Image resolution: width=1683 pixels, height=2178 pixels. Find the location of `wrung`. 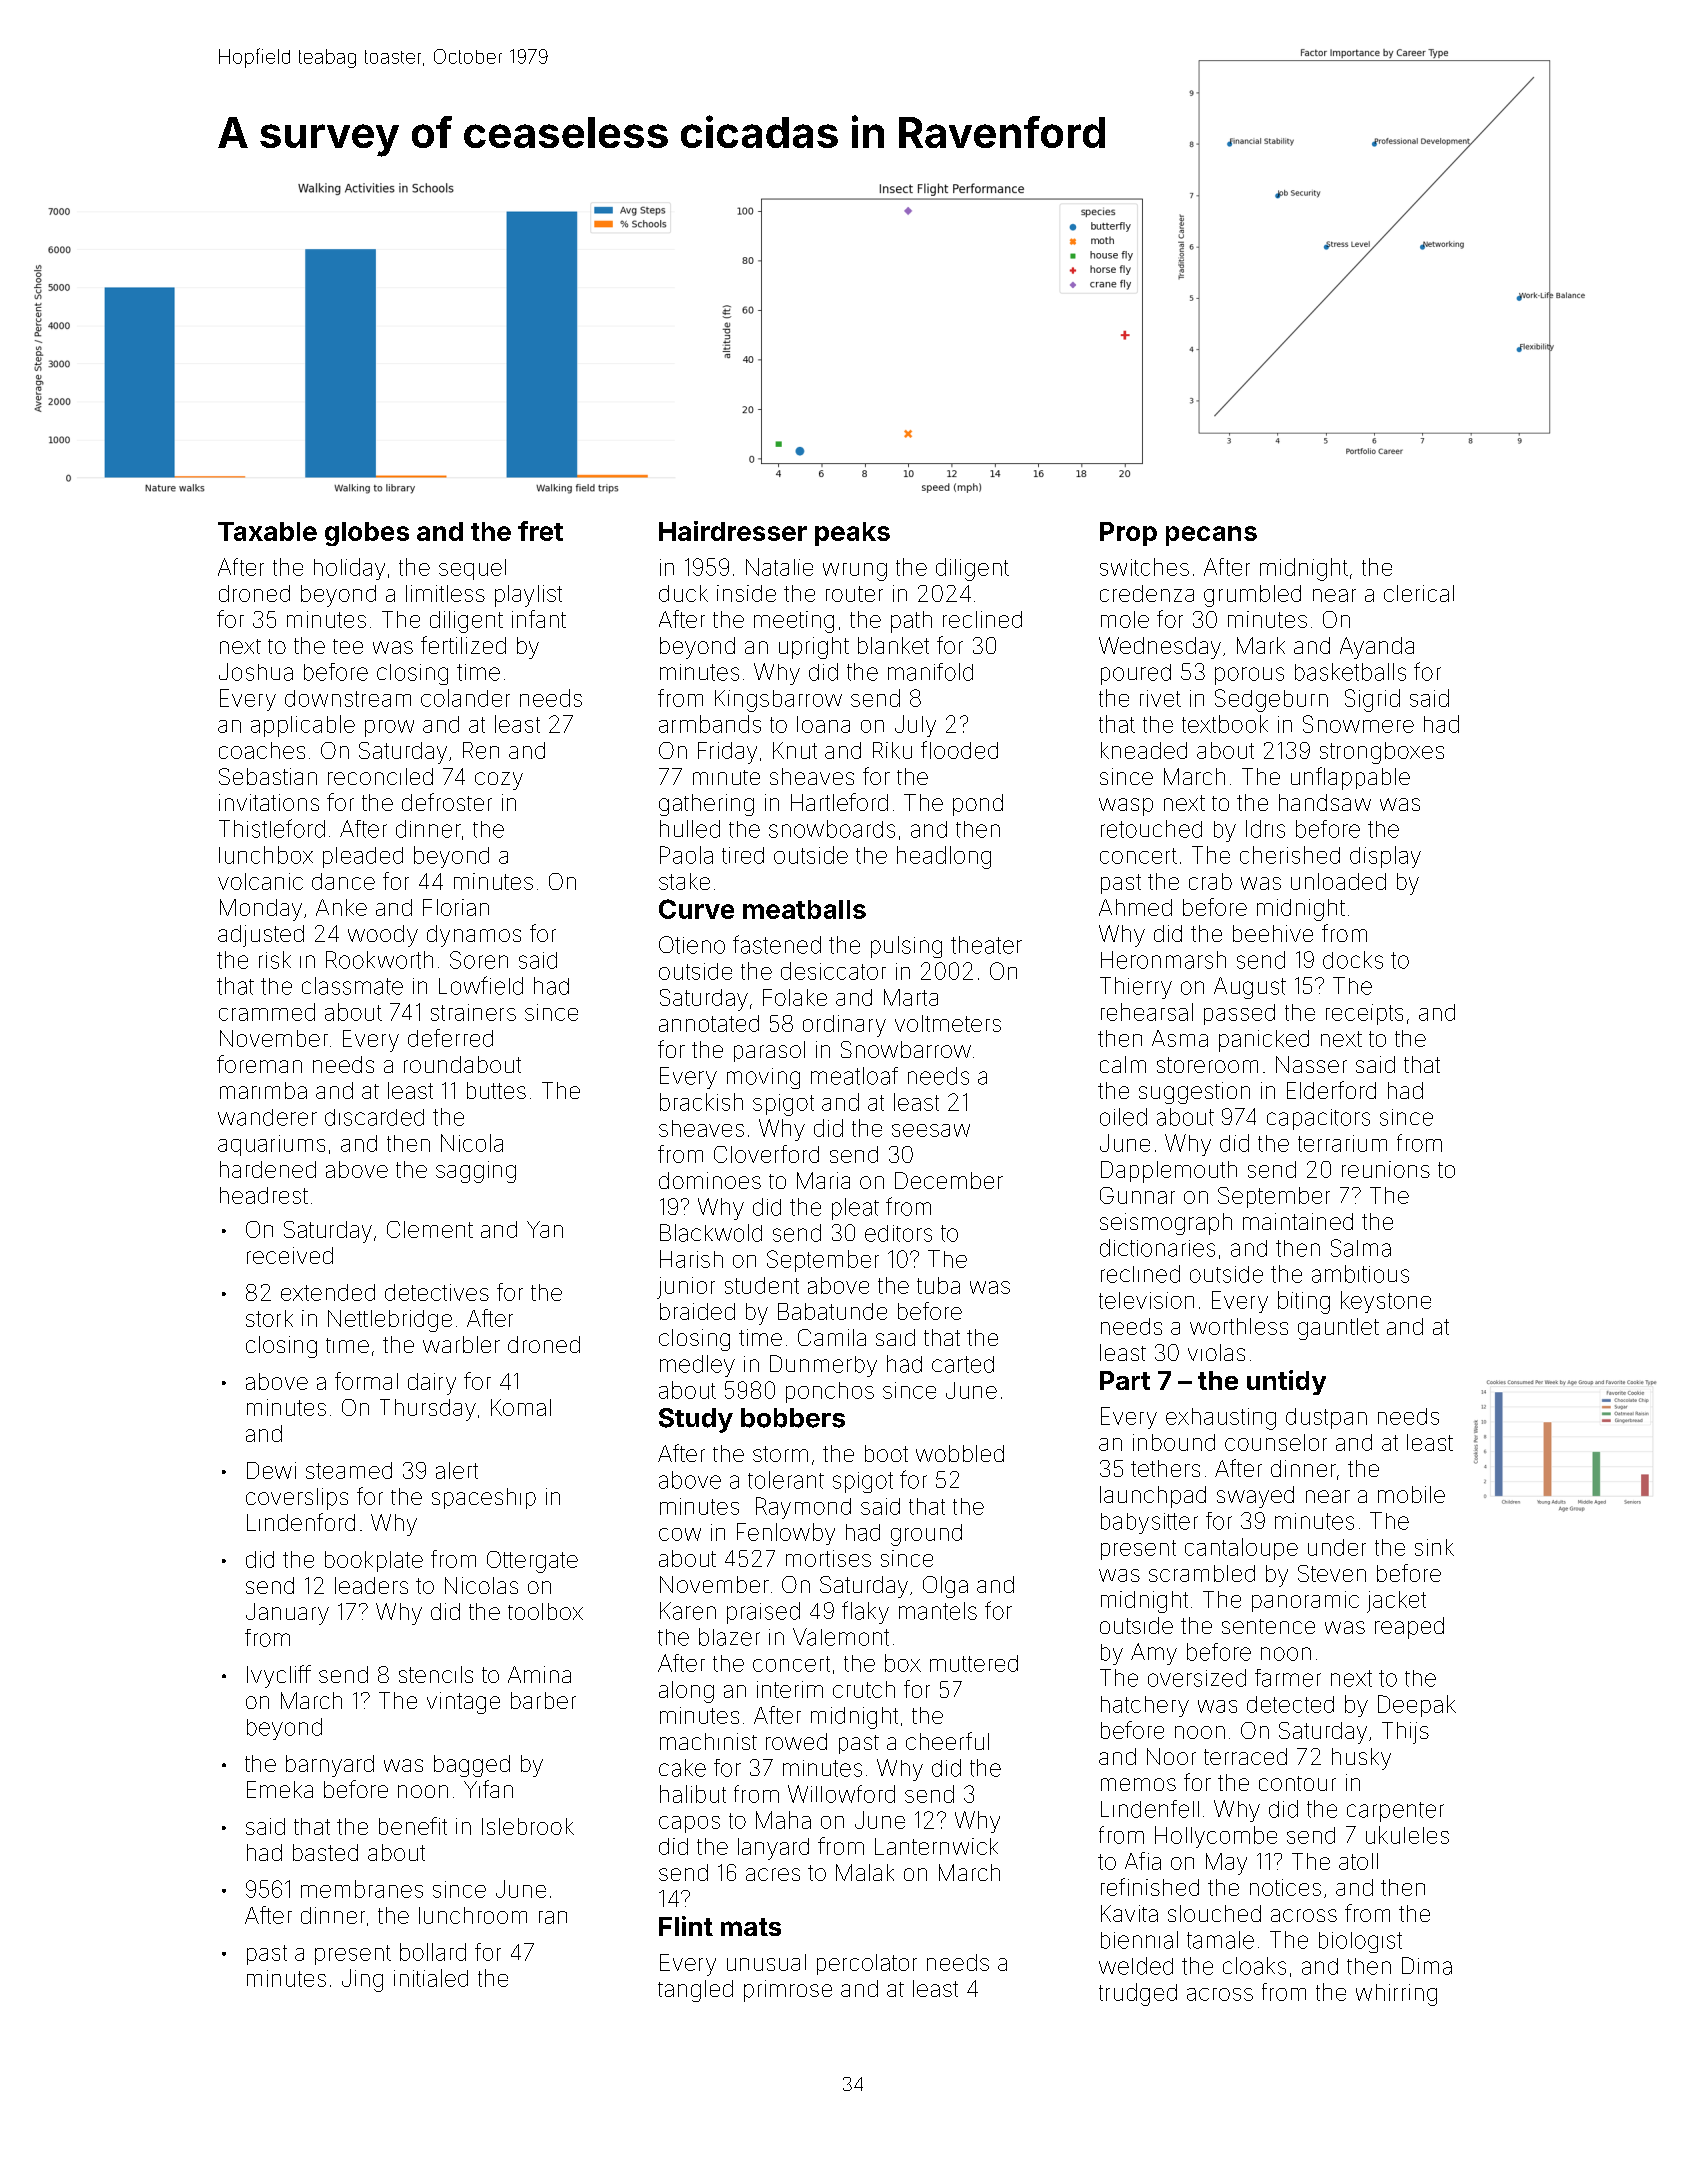

wrung is located at coordinates (855, 572).
